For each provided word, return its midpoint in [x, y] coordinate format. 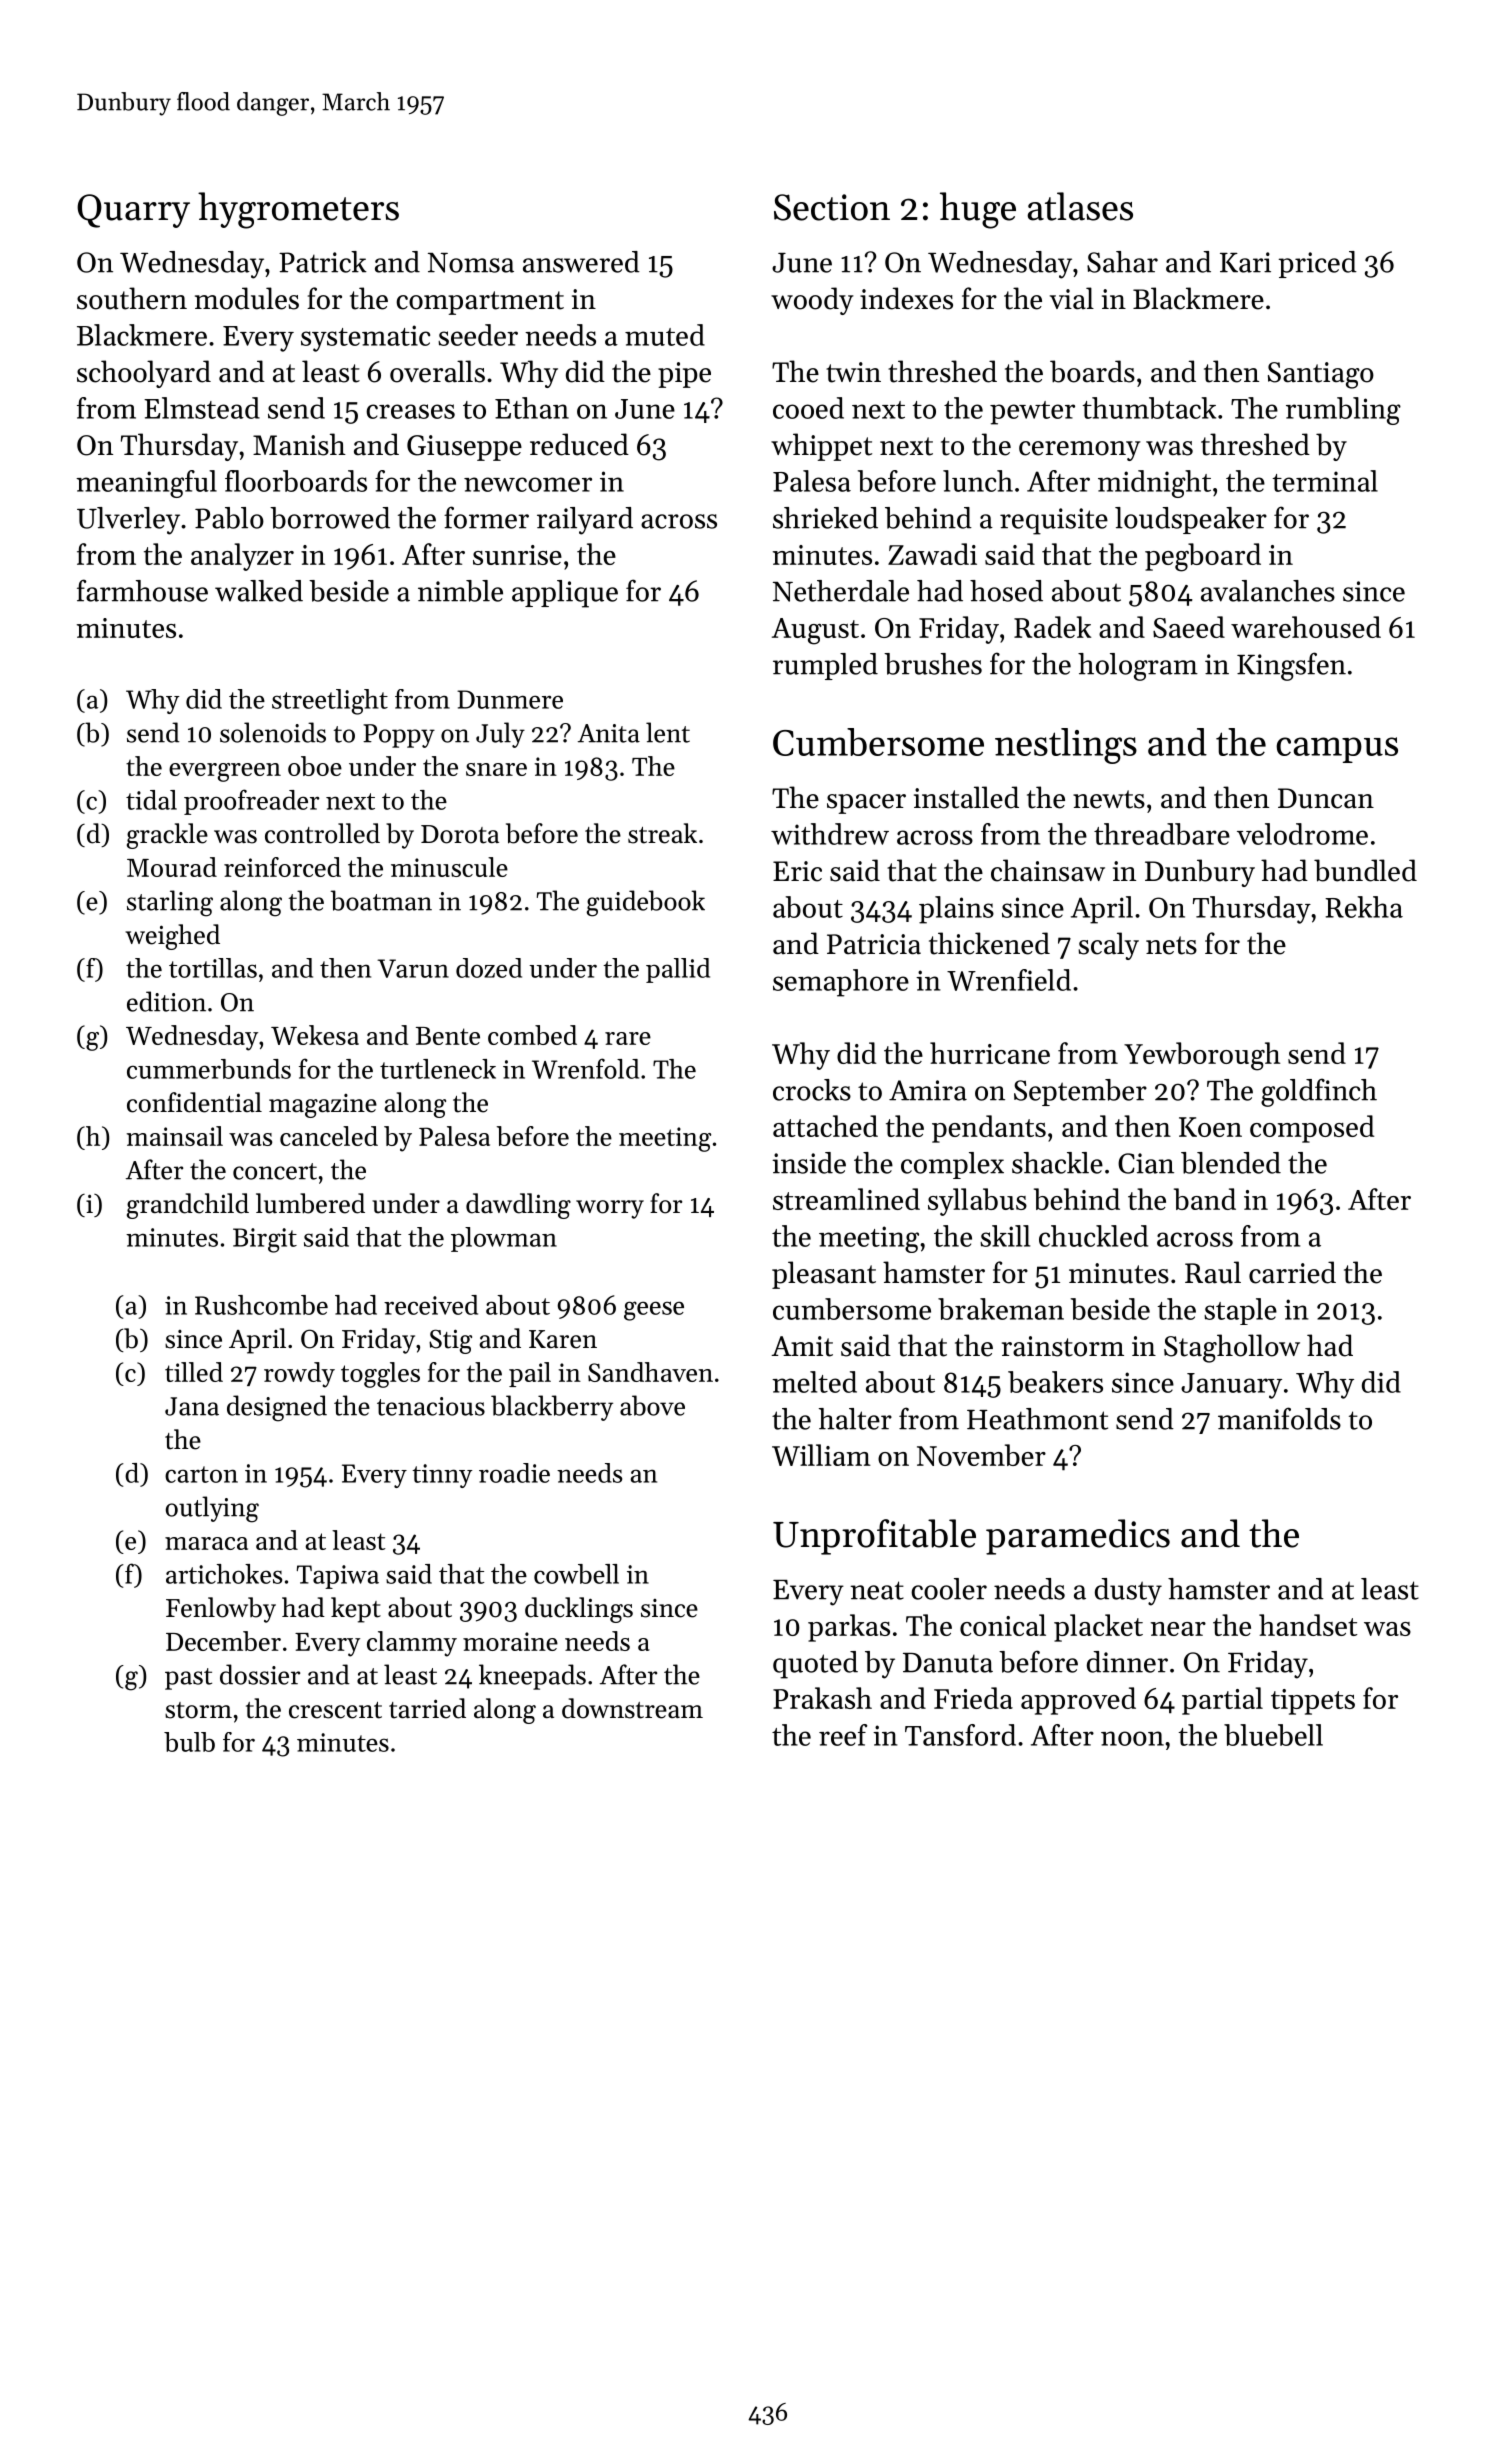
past [188, 1679]
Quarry [133, 211]
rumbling [1343, 411]
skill [1005, 1236]
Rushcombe [261, 1305]
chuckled [1093, 1236]
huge [978, 210]
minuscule [449, 867]
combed [532, 1035]
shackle [1057, 1163]
